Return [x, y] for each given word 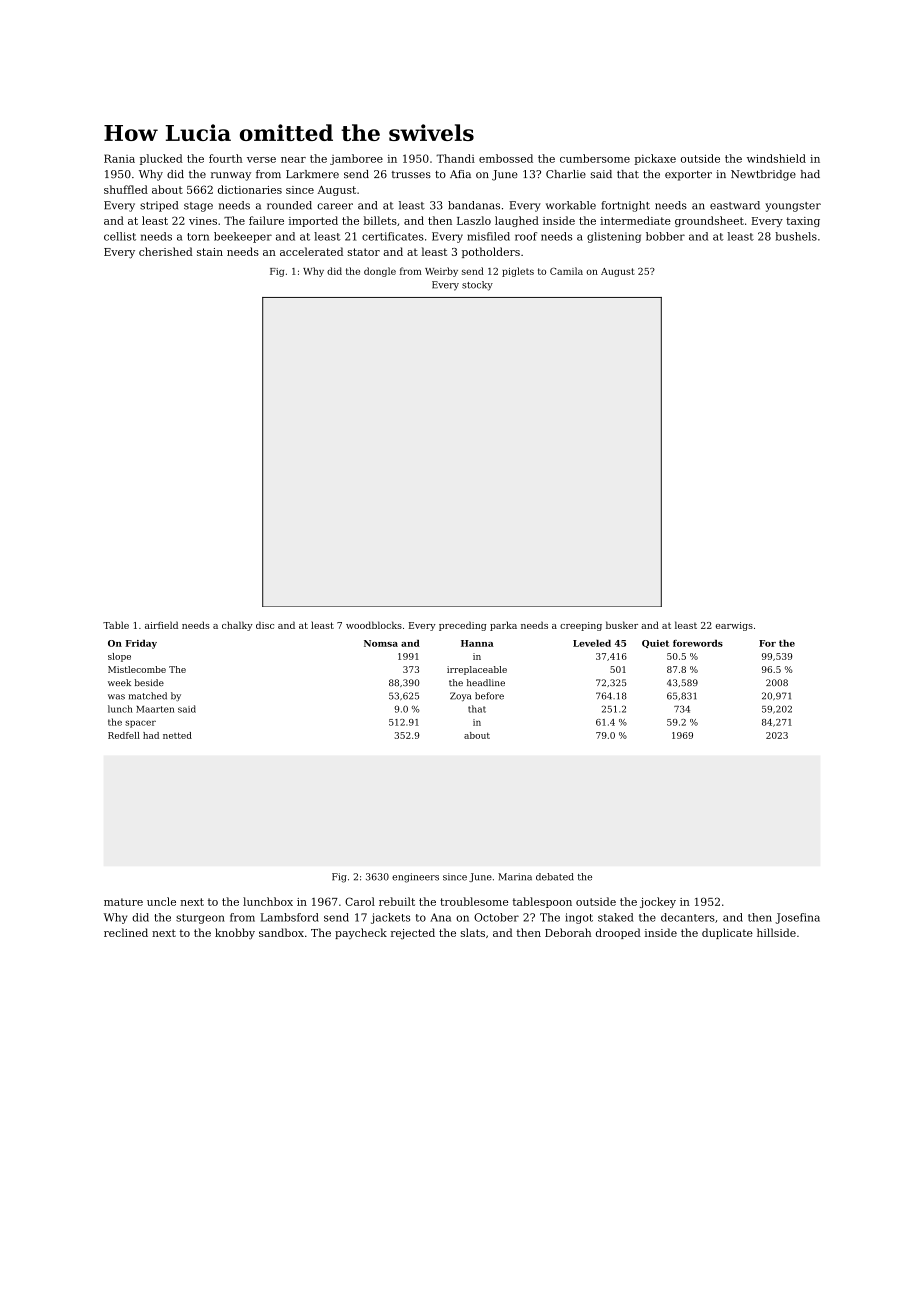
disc [265, 625]
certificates [393, 236]
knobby [235, 933]
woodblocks [374, 625]
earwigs [734, 626]
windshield [776, 158]
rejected [413, 933]
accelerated [311, 251]
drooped [618, 933]
